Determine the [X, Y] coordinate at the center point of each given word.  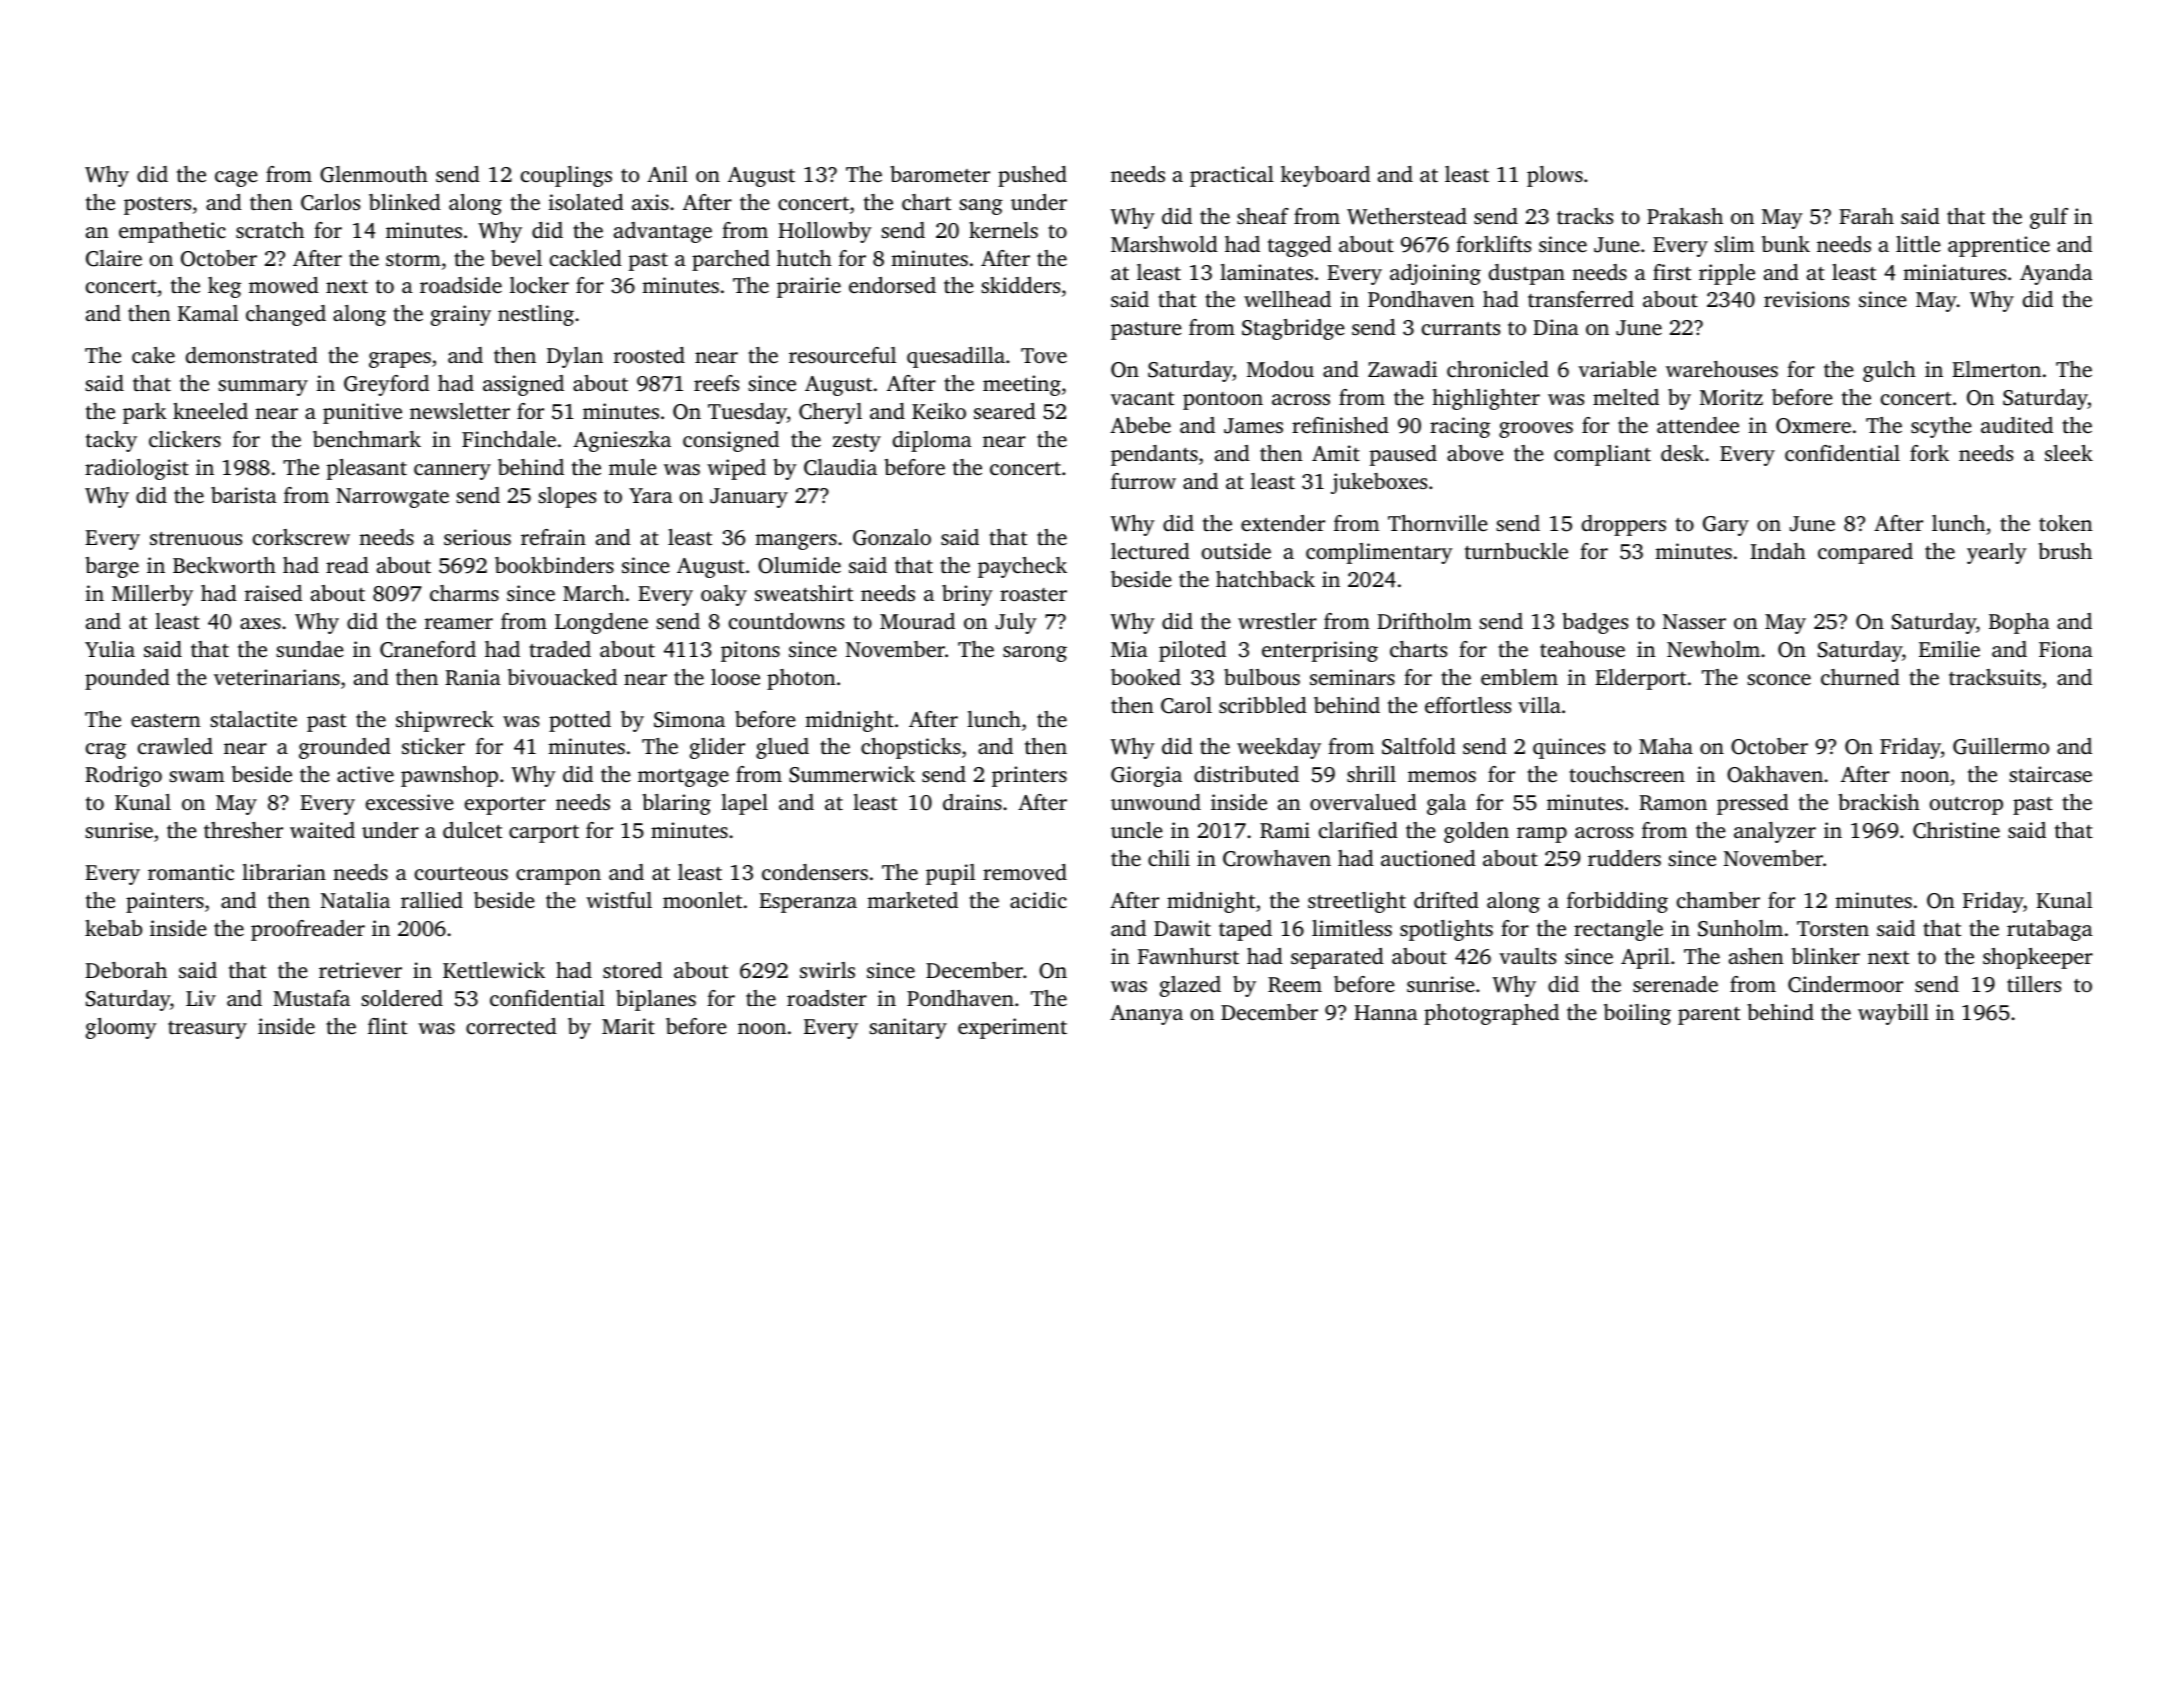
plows [1555, 176]
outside [1236, 551]
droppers [1624, 525]
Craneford [428, 649]
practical [1232, 176]
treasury [207, 1030]
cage [236, 179]
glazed [1190, 986]
